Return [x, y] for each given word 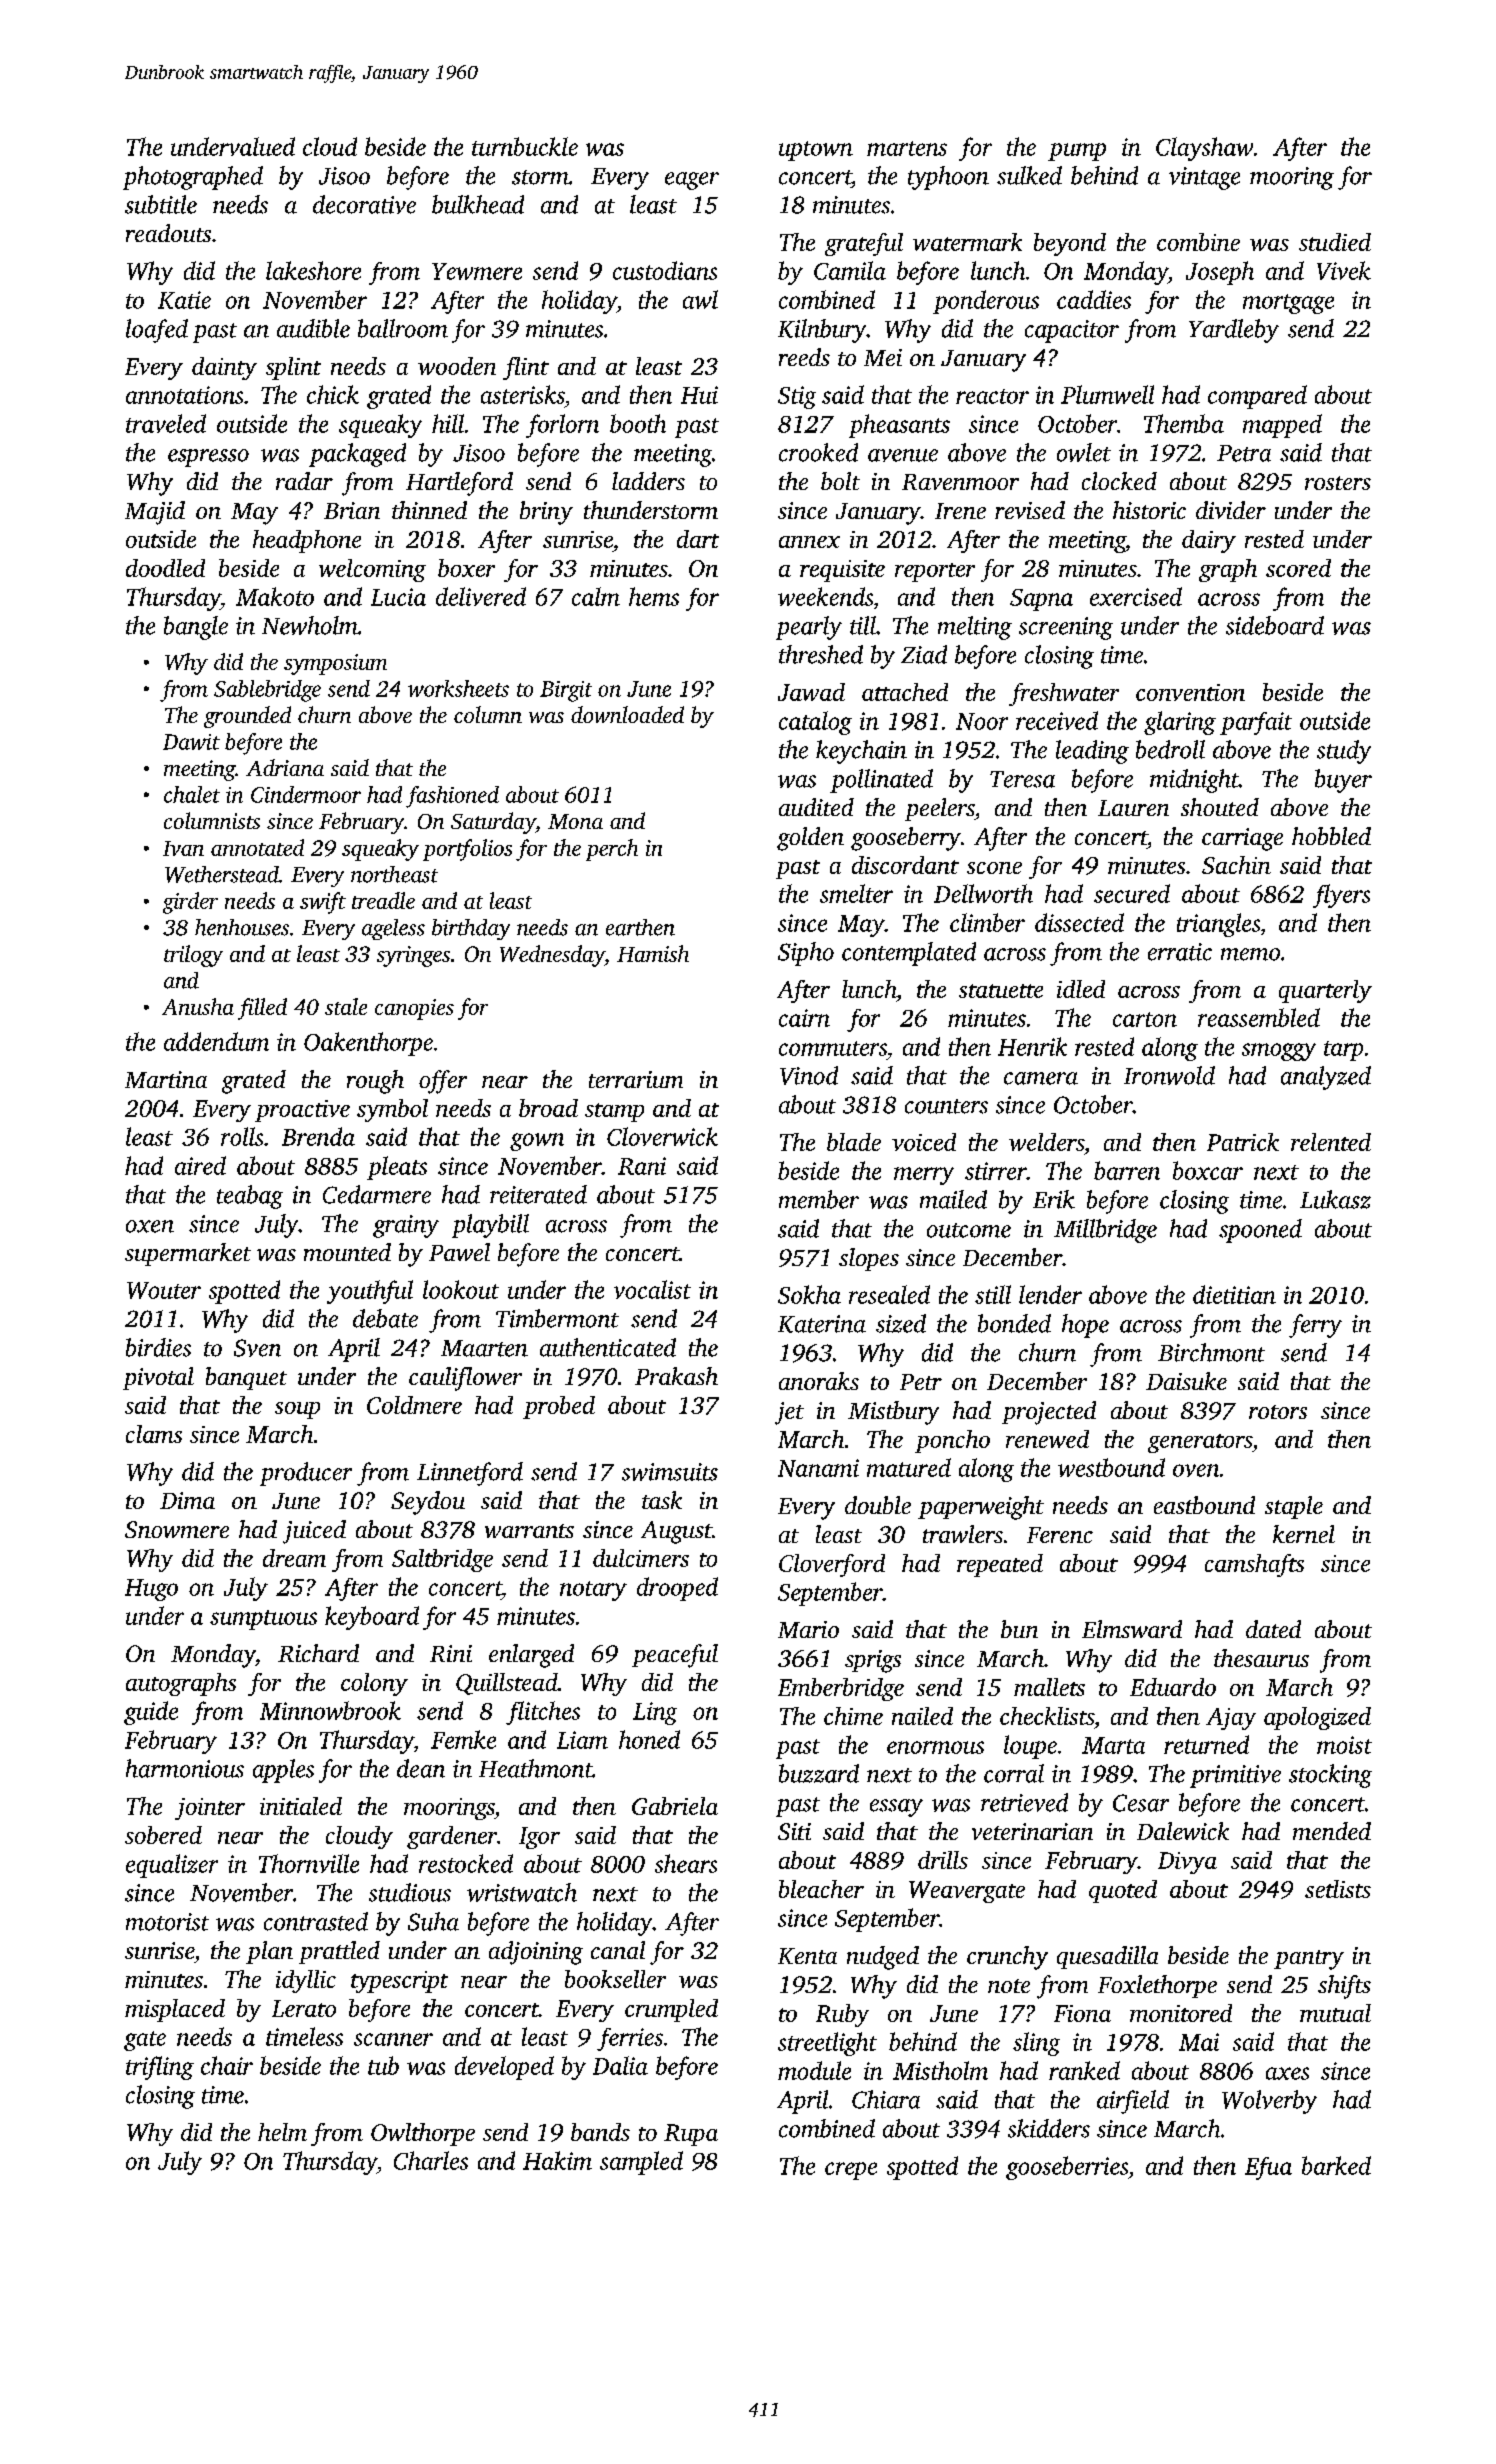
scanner [393, 2039]
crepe [851, 2171]
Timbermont [557, 1318]
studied [1335, 242]
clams [154, 1434]
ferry [1315, 1326]
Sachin [1236, 865]
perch [612, 850]
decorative [364, 204]
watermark [967, 242]
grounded [247, 717]
